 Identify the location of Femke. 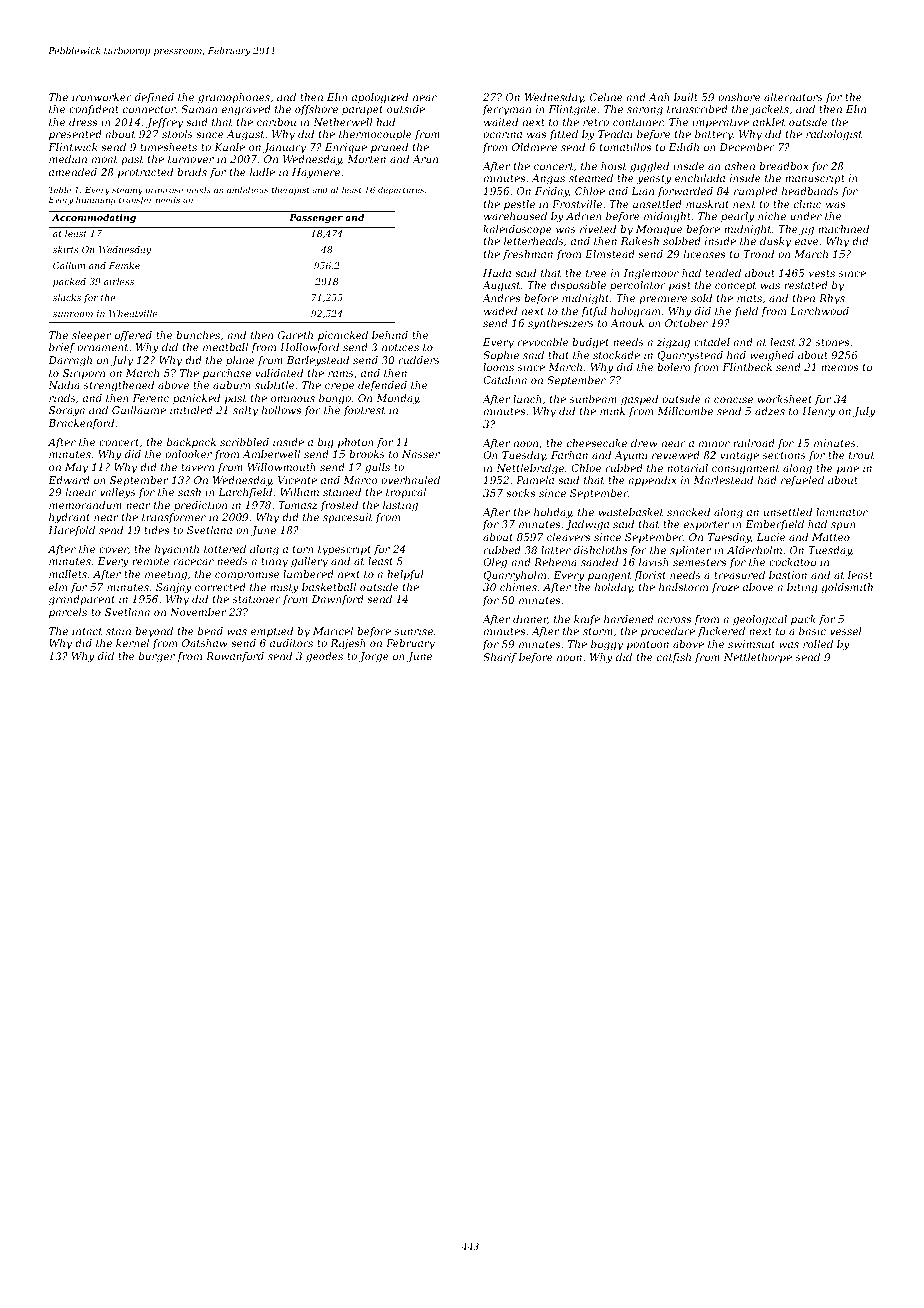
(124, 265).
